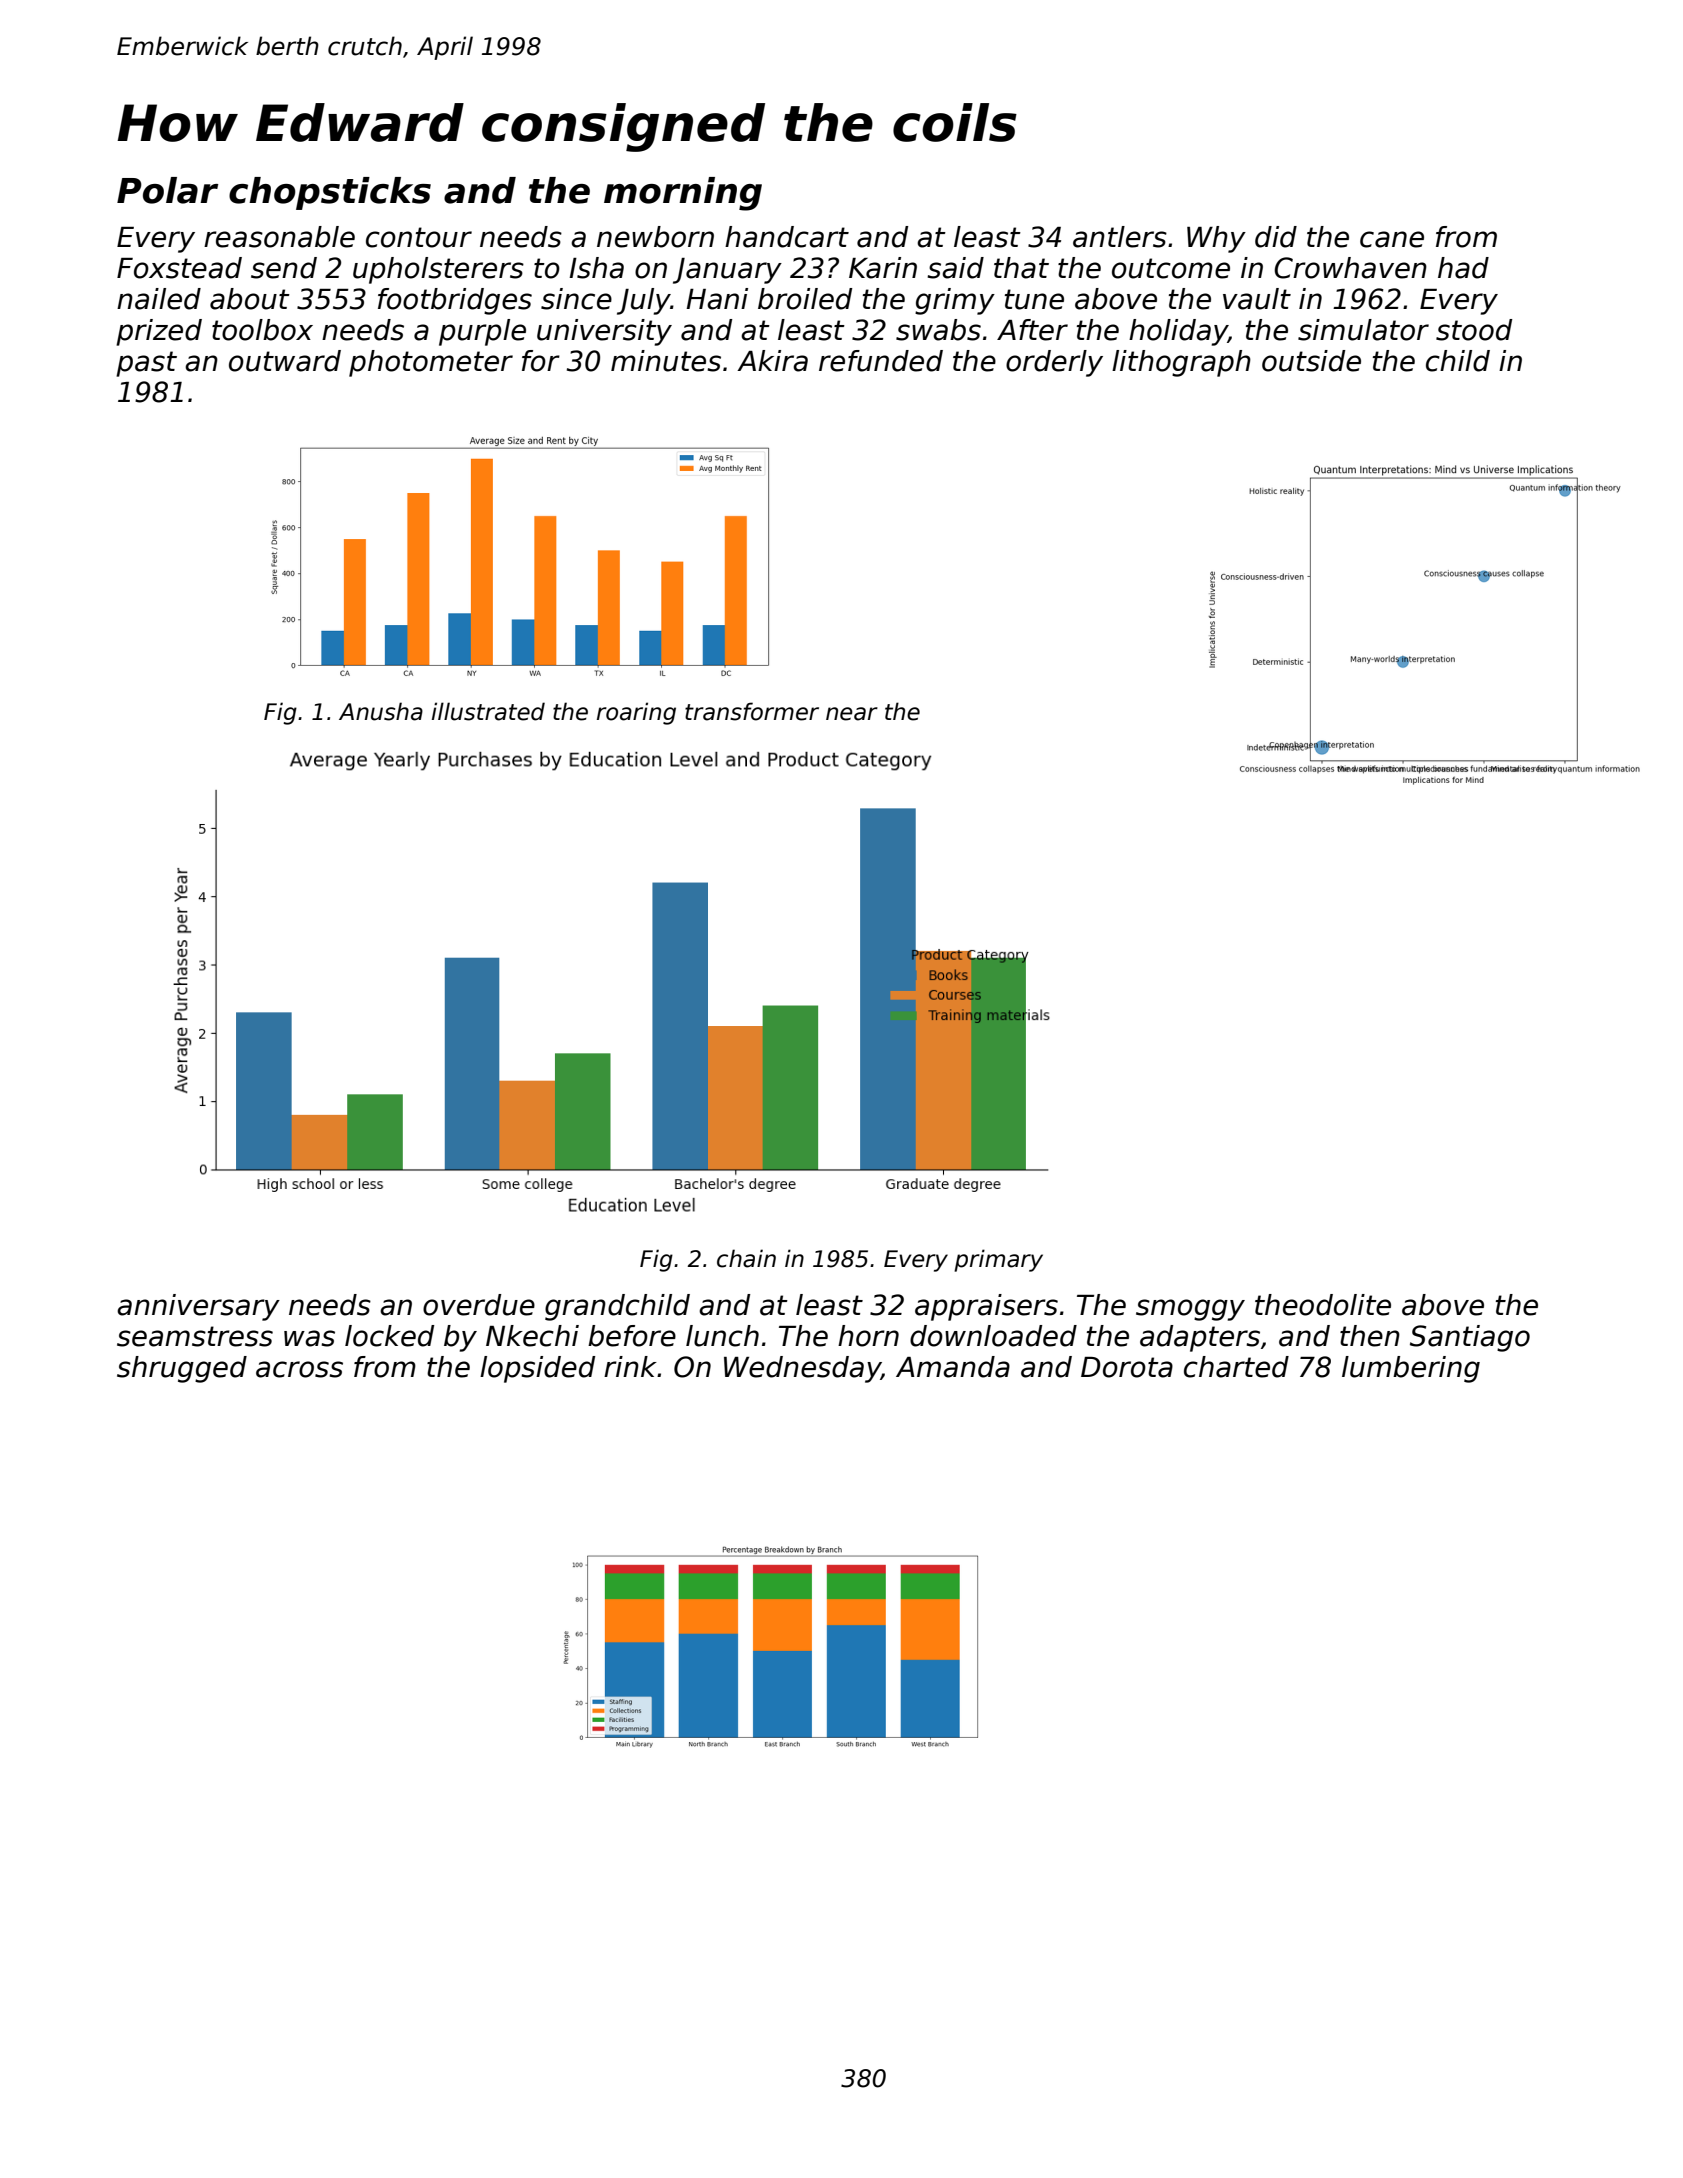  I want to click on had, so click(1463, 268).
